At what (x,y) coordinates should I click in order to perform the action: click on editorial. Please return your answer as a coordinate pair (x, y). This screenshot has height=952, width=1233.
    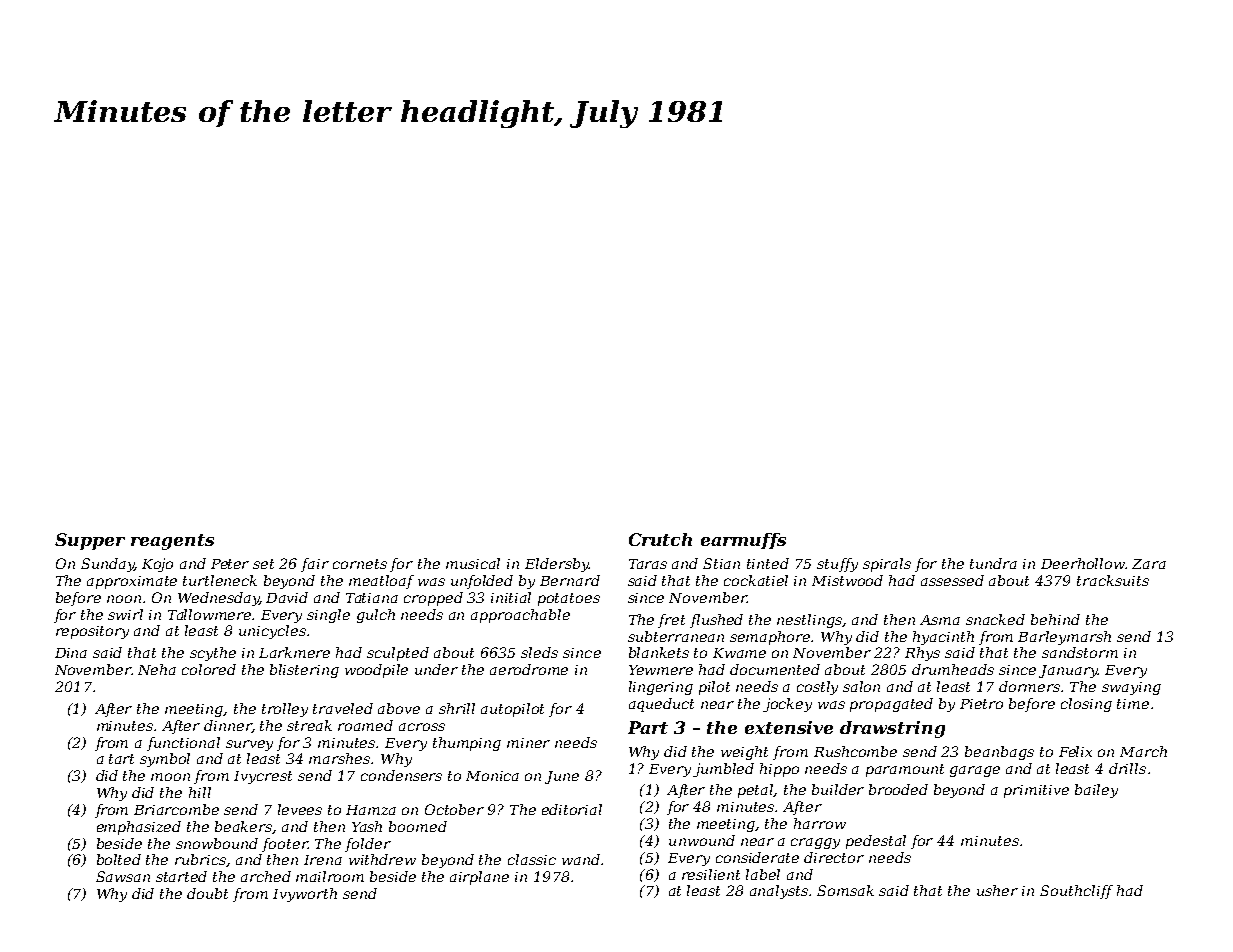
    Looking at the image, I should click on (572, 809).
